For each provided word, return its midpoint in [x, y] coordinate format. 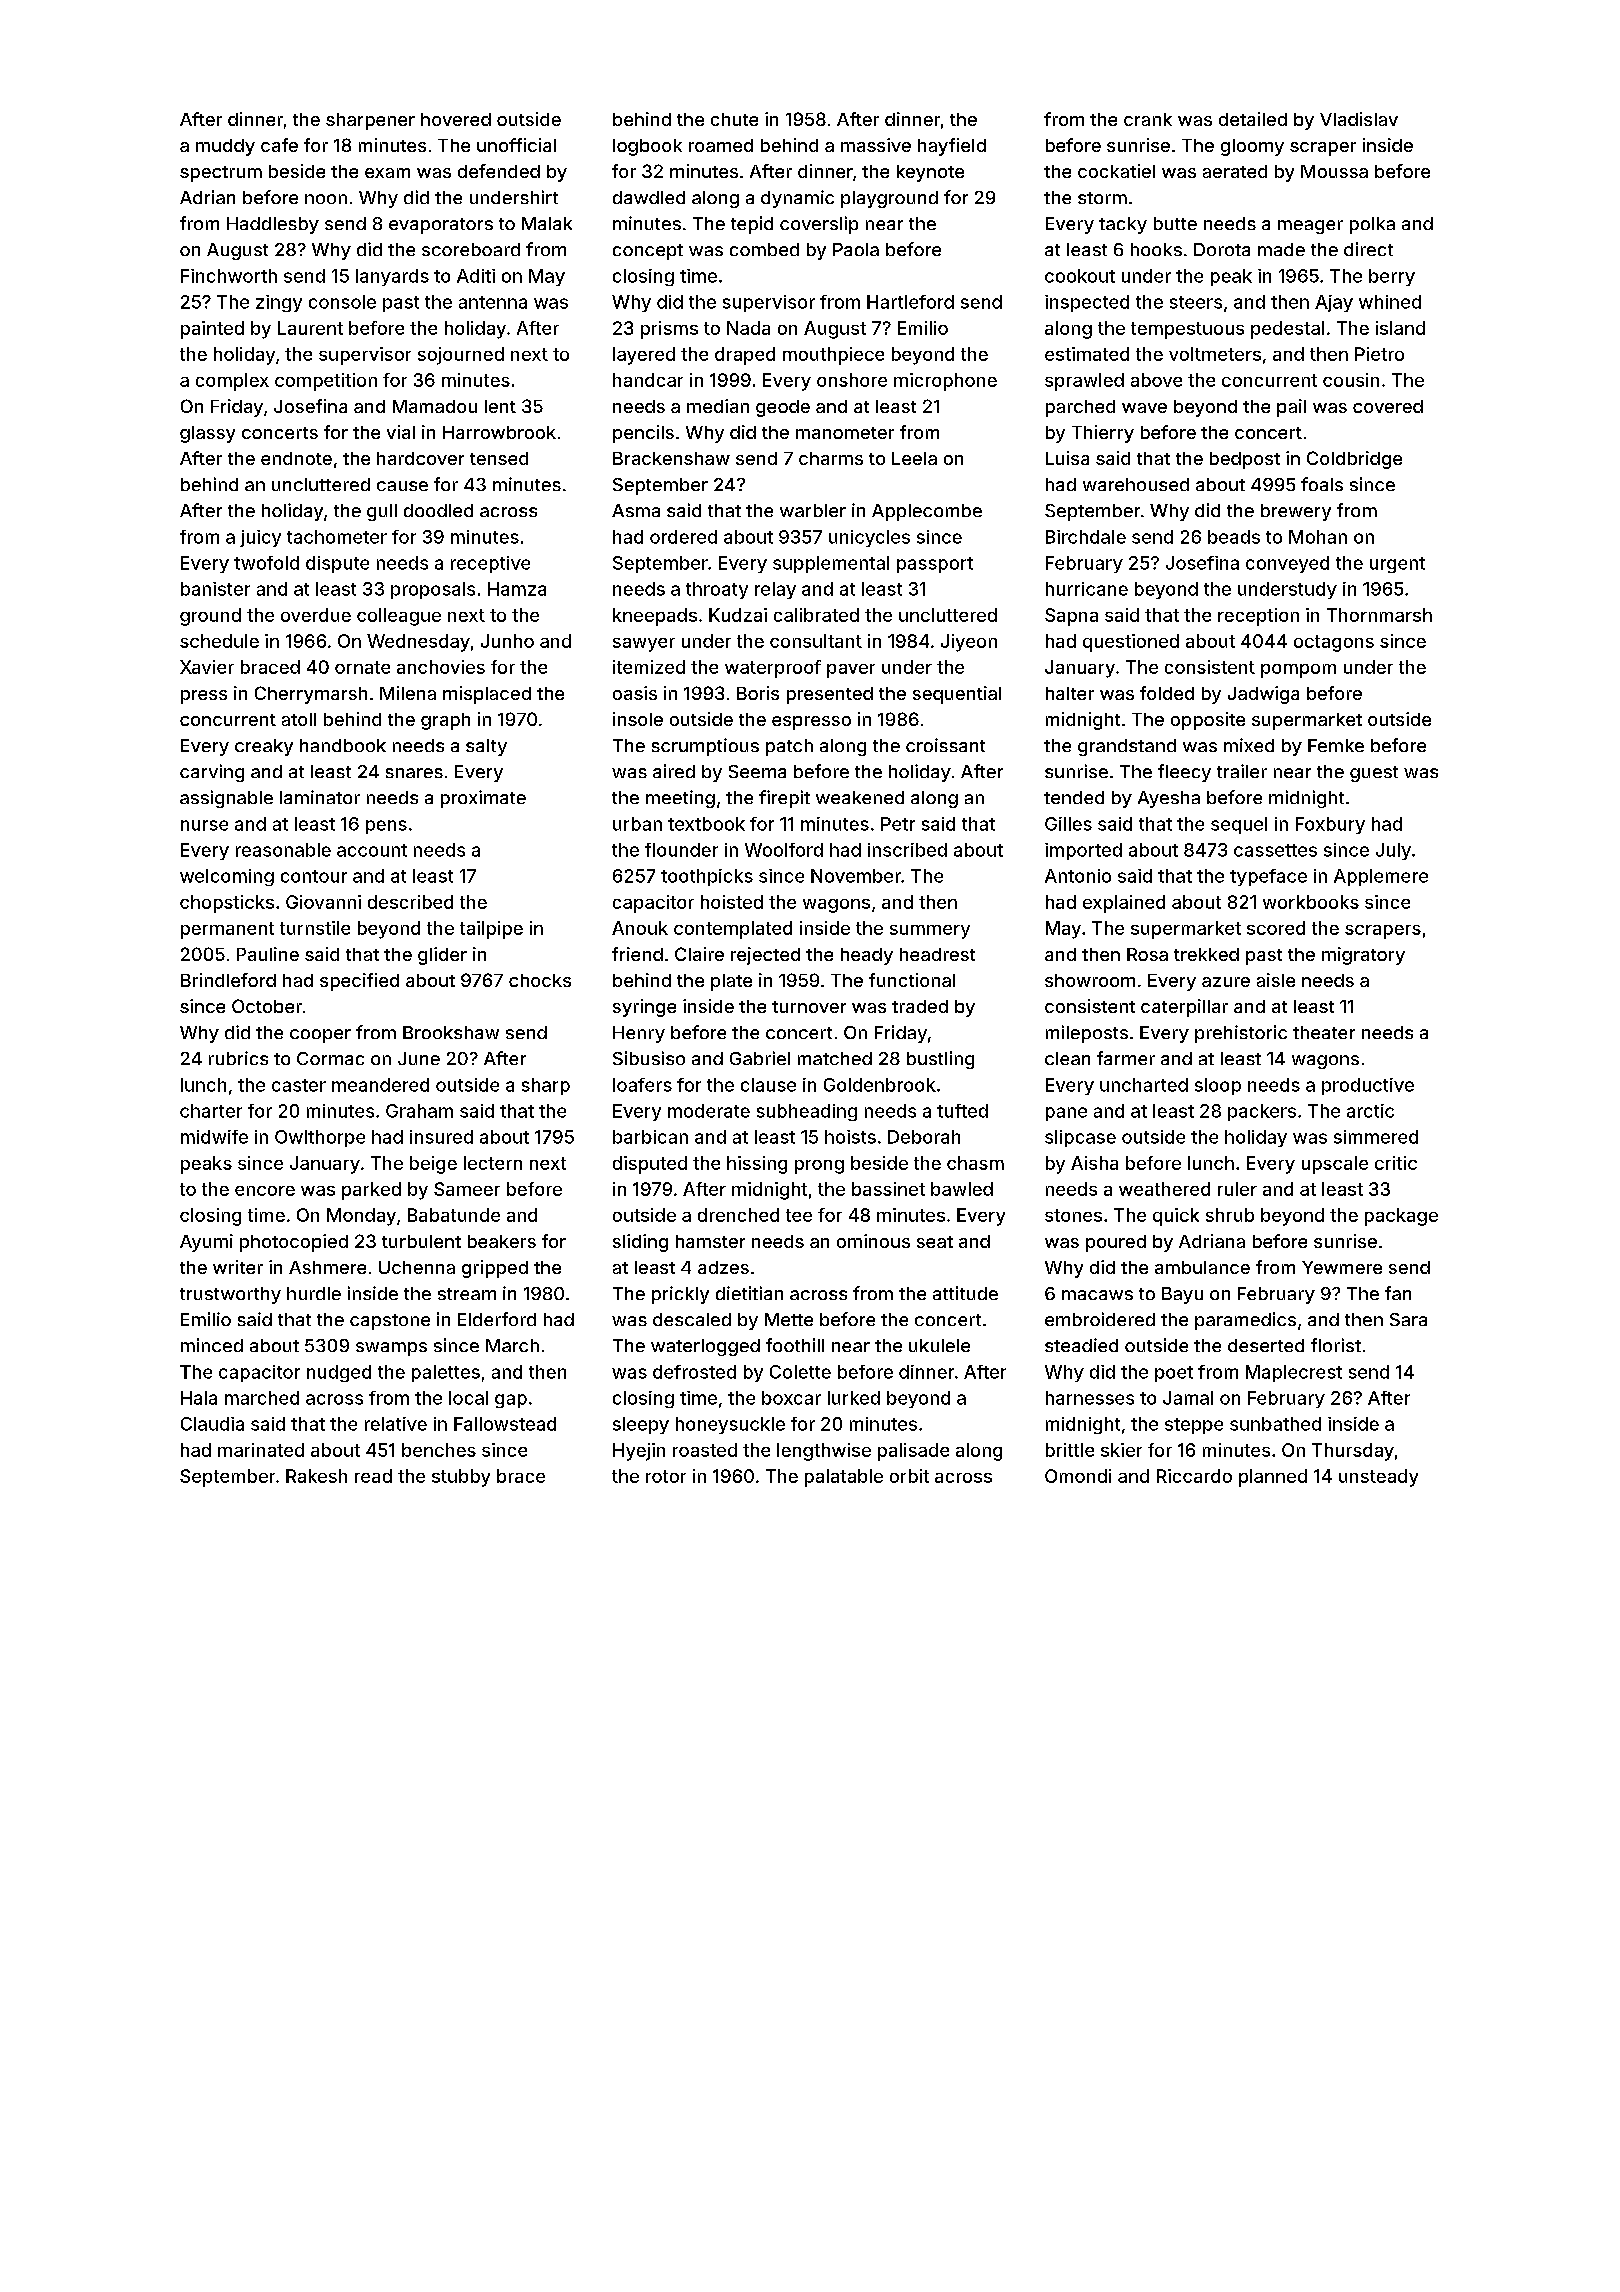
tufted [962, 1111]
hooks [1156, 249]
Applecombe [927, 512]
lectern [493, 1163]
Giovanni [323, 902]
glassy [207, 434]
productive [1368, 1086]
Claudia [212, 1424]
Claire [699, 954]
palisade [913, 1452]
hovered [456, 119]
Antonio [1078, 876]
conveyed [1287, 564]
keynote [930, 173]
